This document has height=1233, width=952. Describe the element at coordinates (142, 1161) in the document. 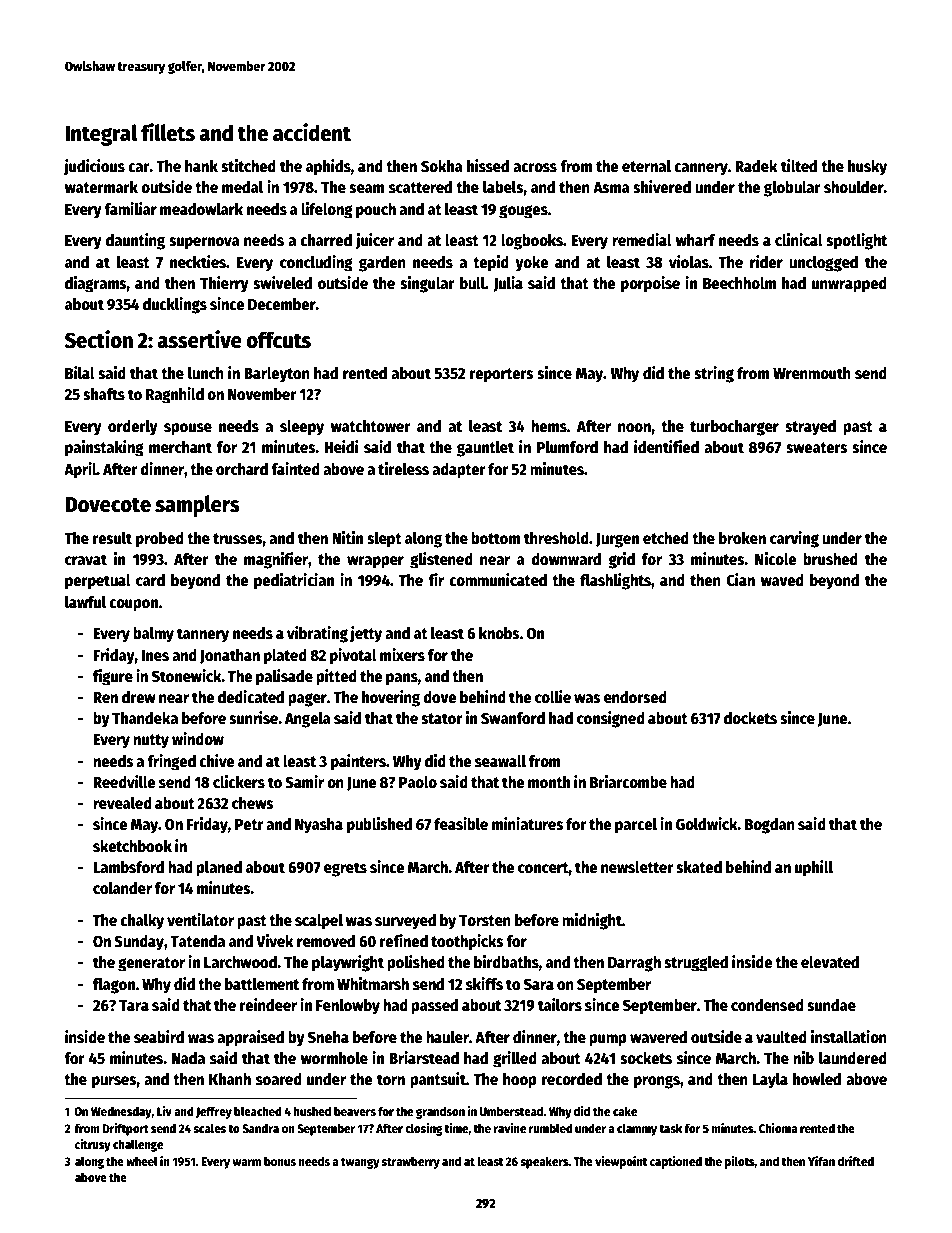

I see `wheel` at that location.
